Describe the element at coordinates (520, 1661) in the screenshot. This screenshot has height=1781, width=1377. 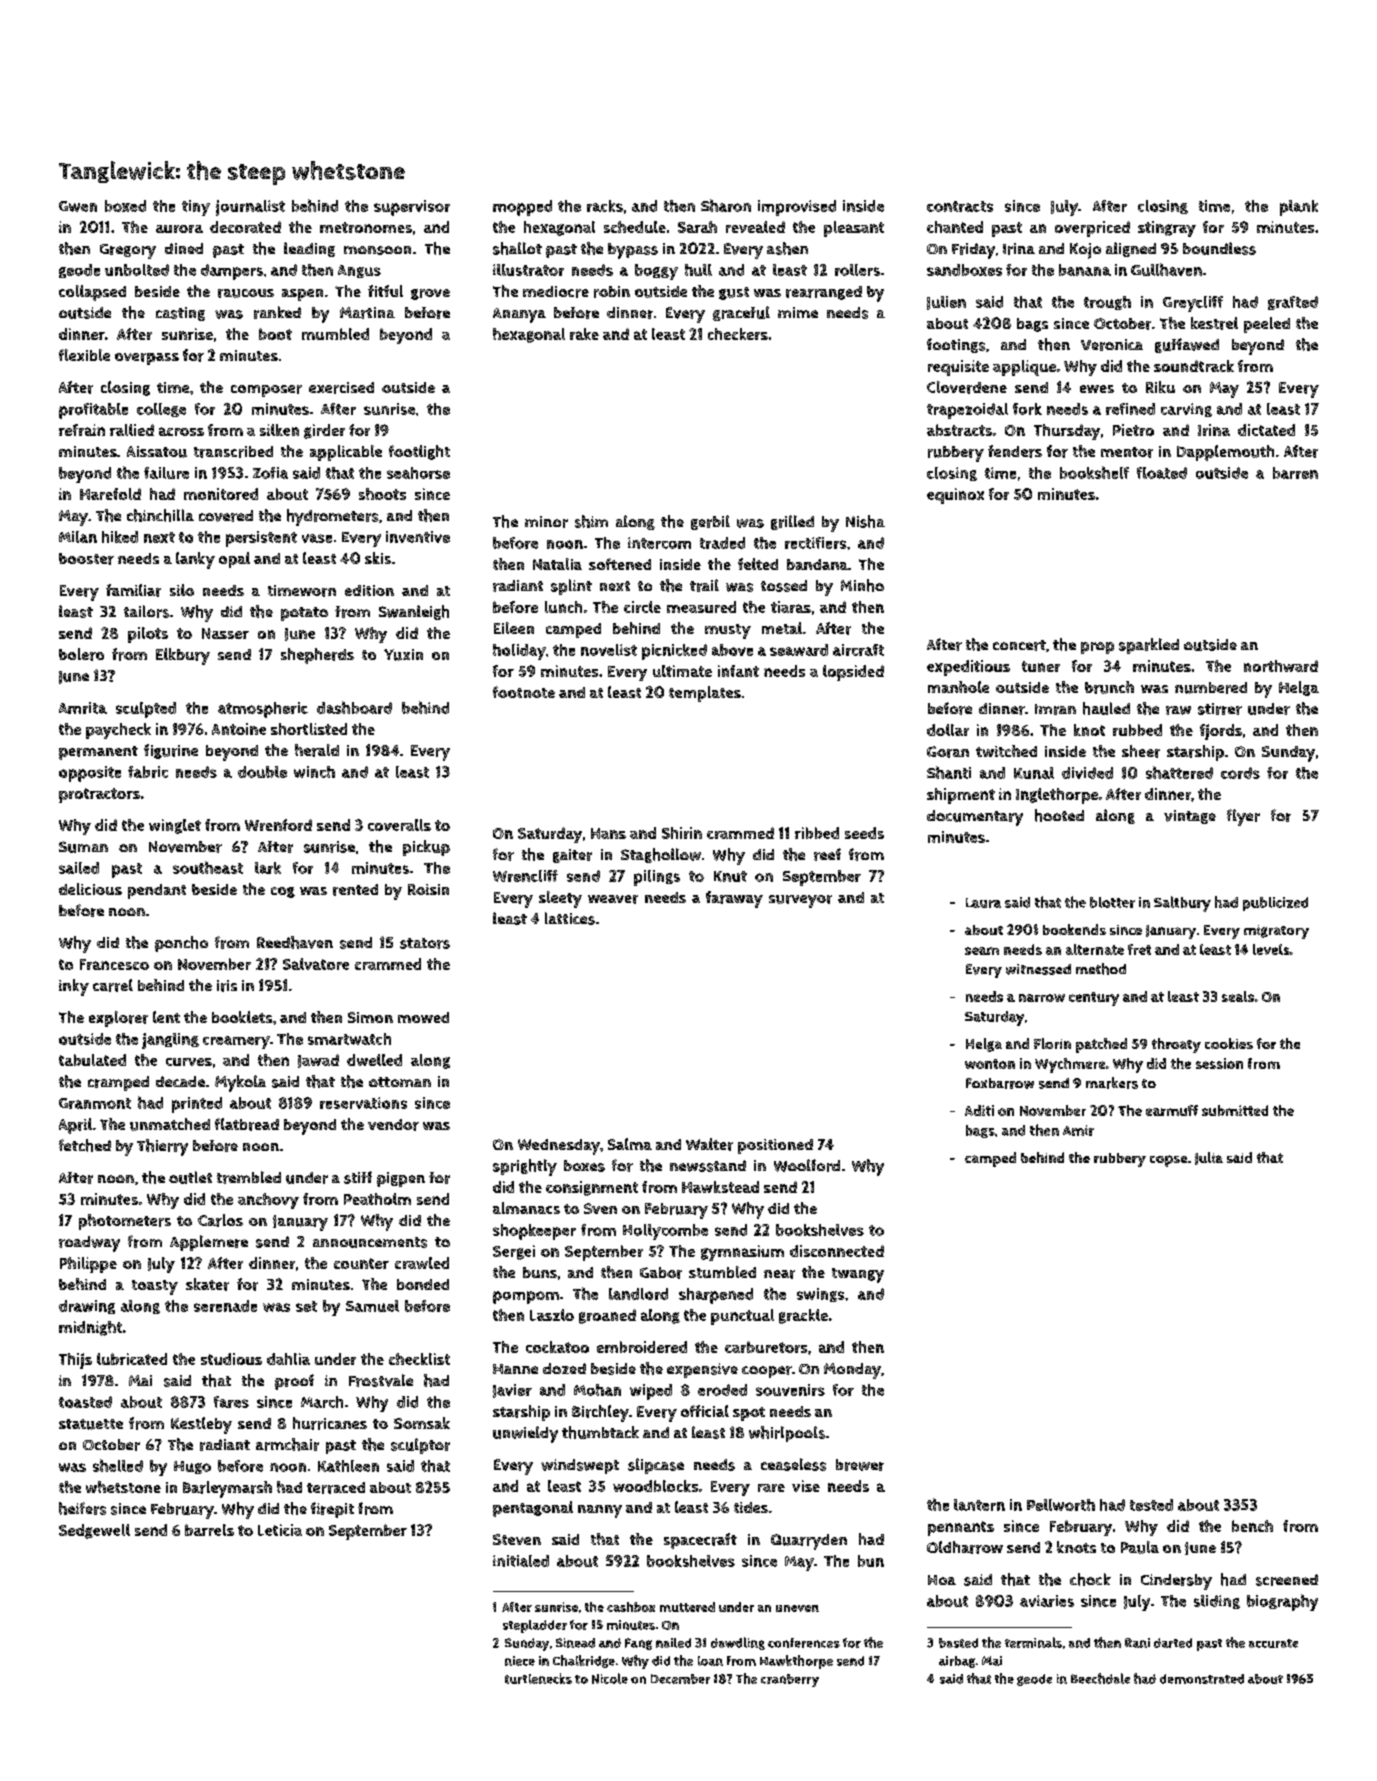
I see `niece` at that location.
